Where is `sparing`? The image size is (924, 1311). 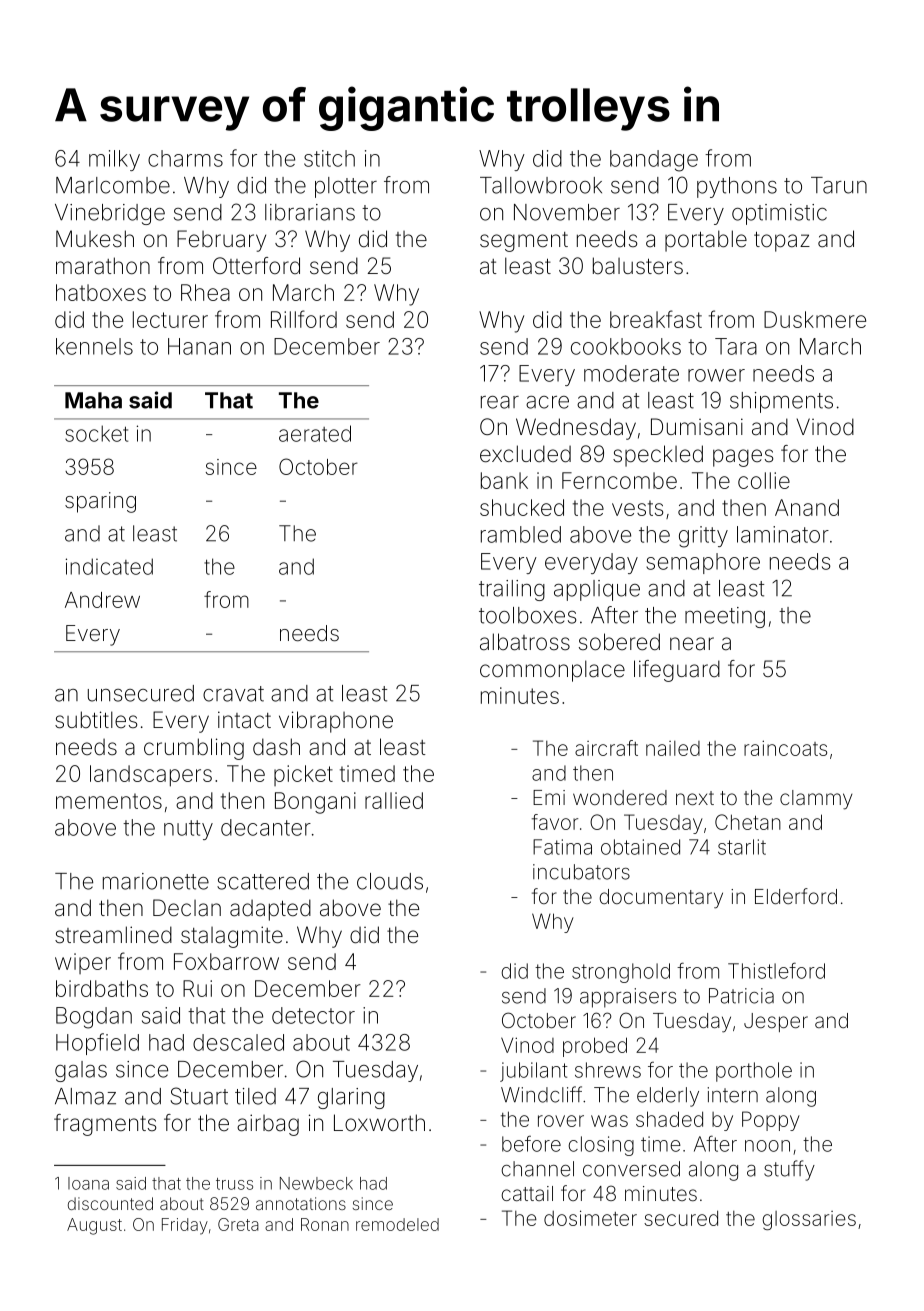 sparing is located at coordinates (100, 502).
